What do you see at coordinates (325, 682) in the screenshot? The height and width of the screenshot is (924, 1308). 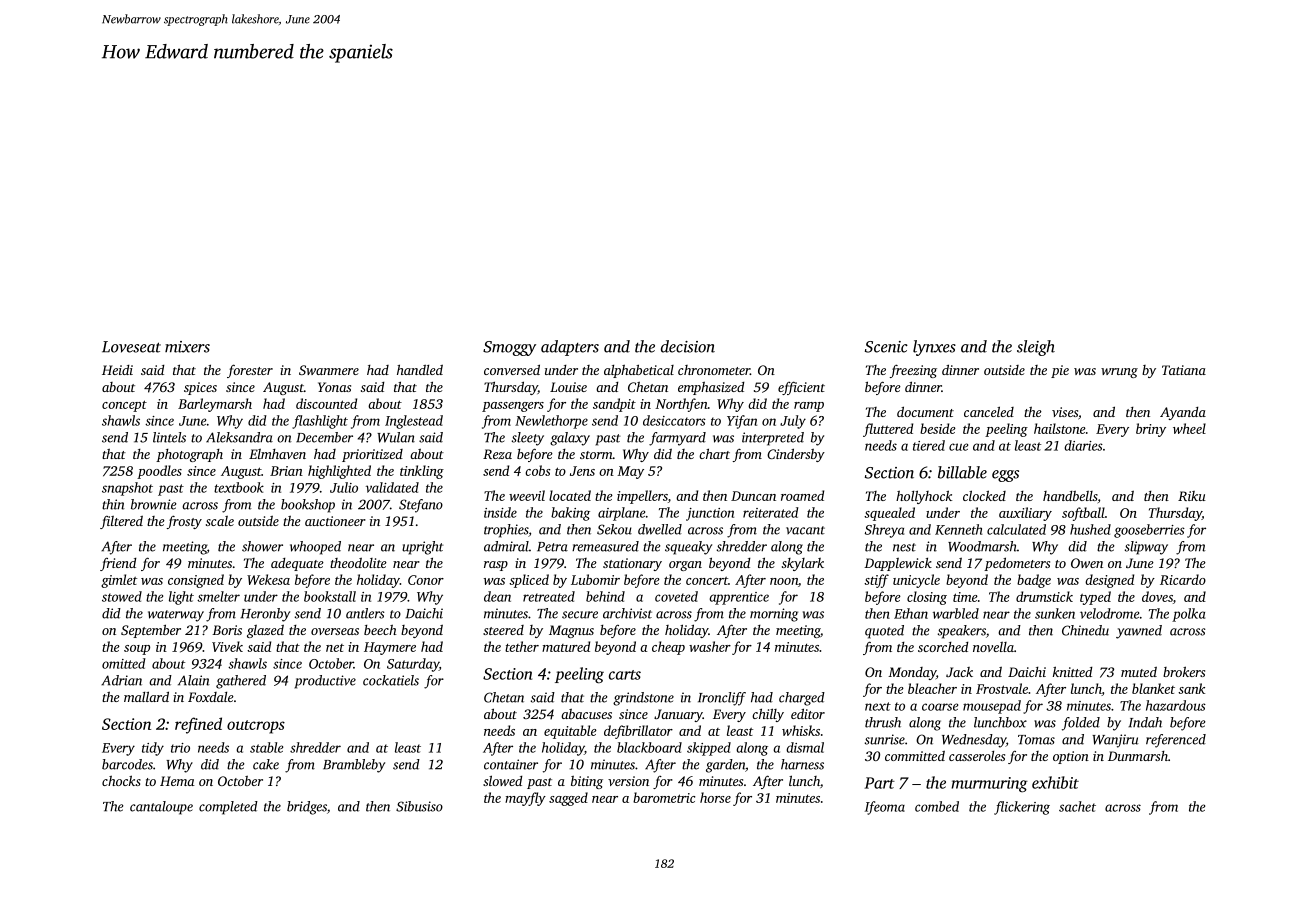 I see `productive` at bounding box center [325, 682].
